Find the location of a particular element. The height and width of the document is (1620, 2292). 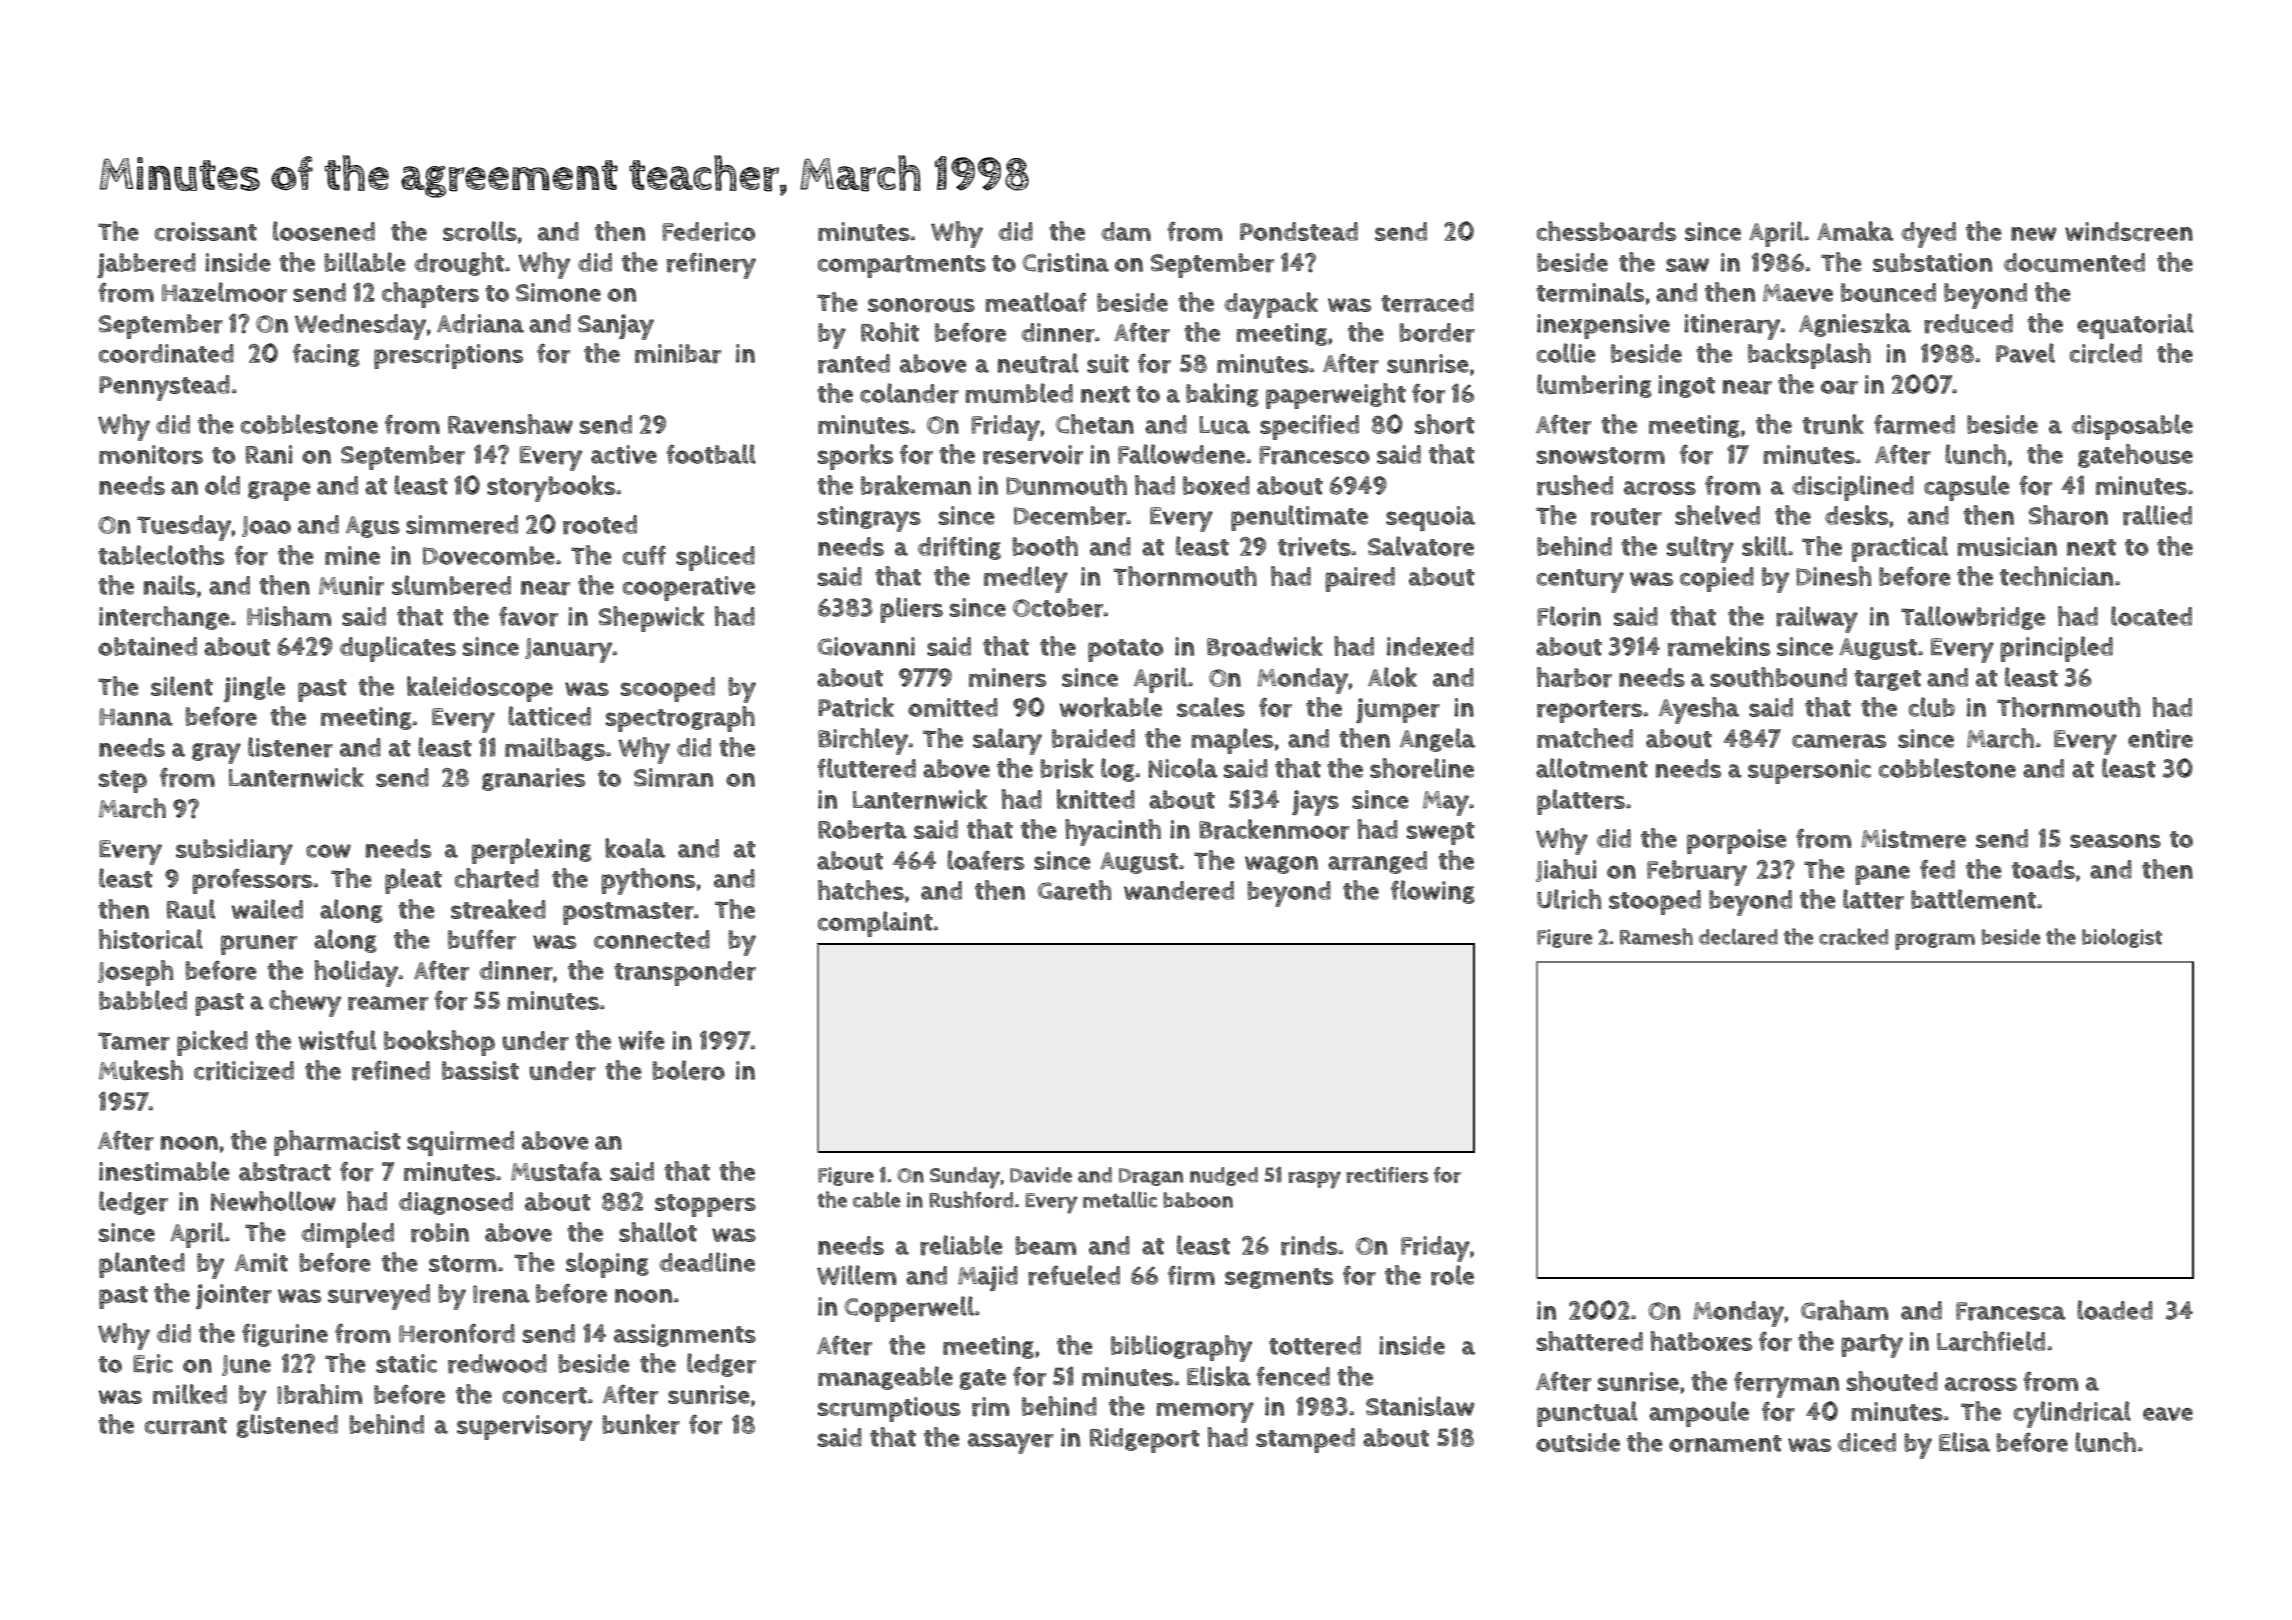

milked is located at coordinates (190, 1394).
